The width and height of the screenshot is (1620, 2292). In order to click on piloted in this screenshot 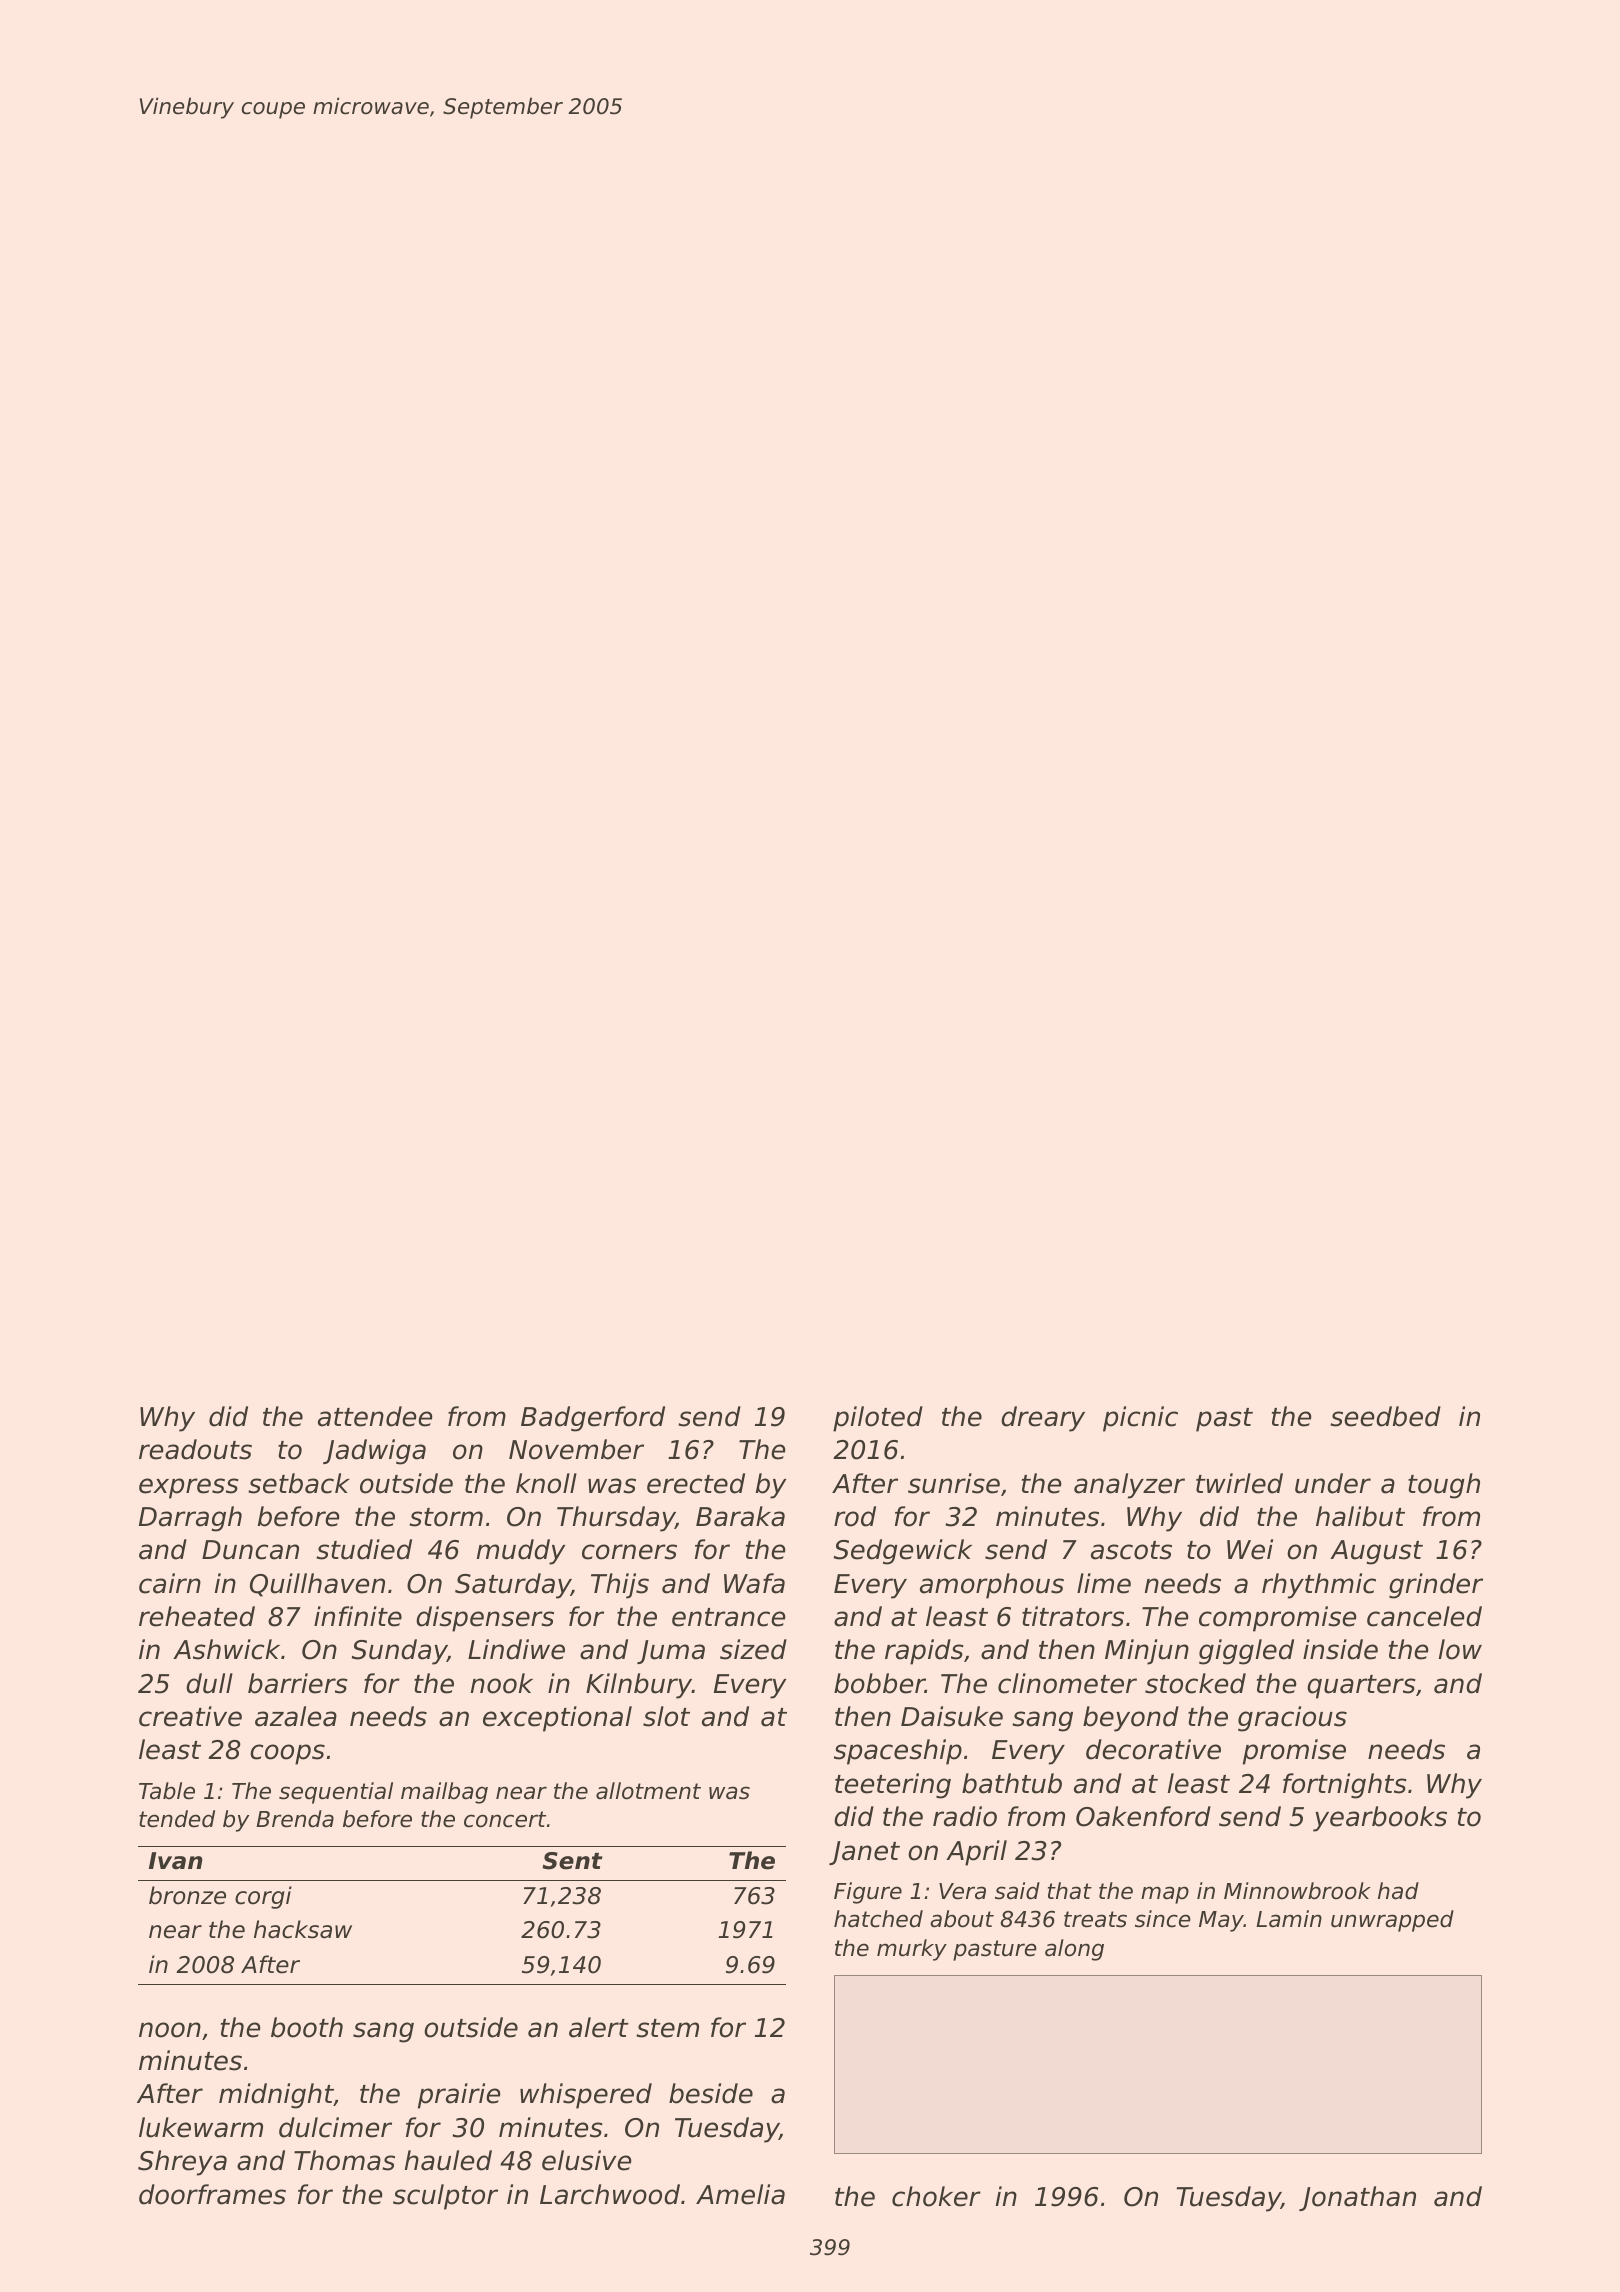, I will do `click(878, 1419)`.
